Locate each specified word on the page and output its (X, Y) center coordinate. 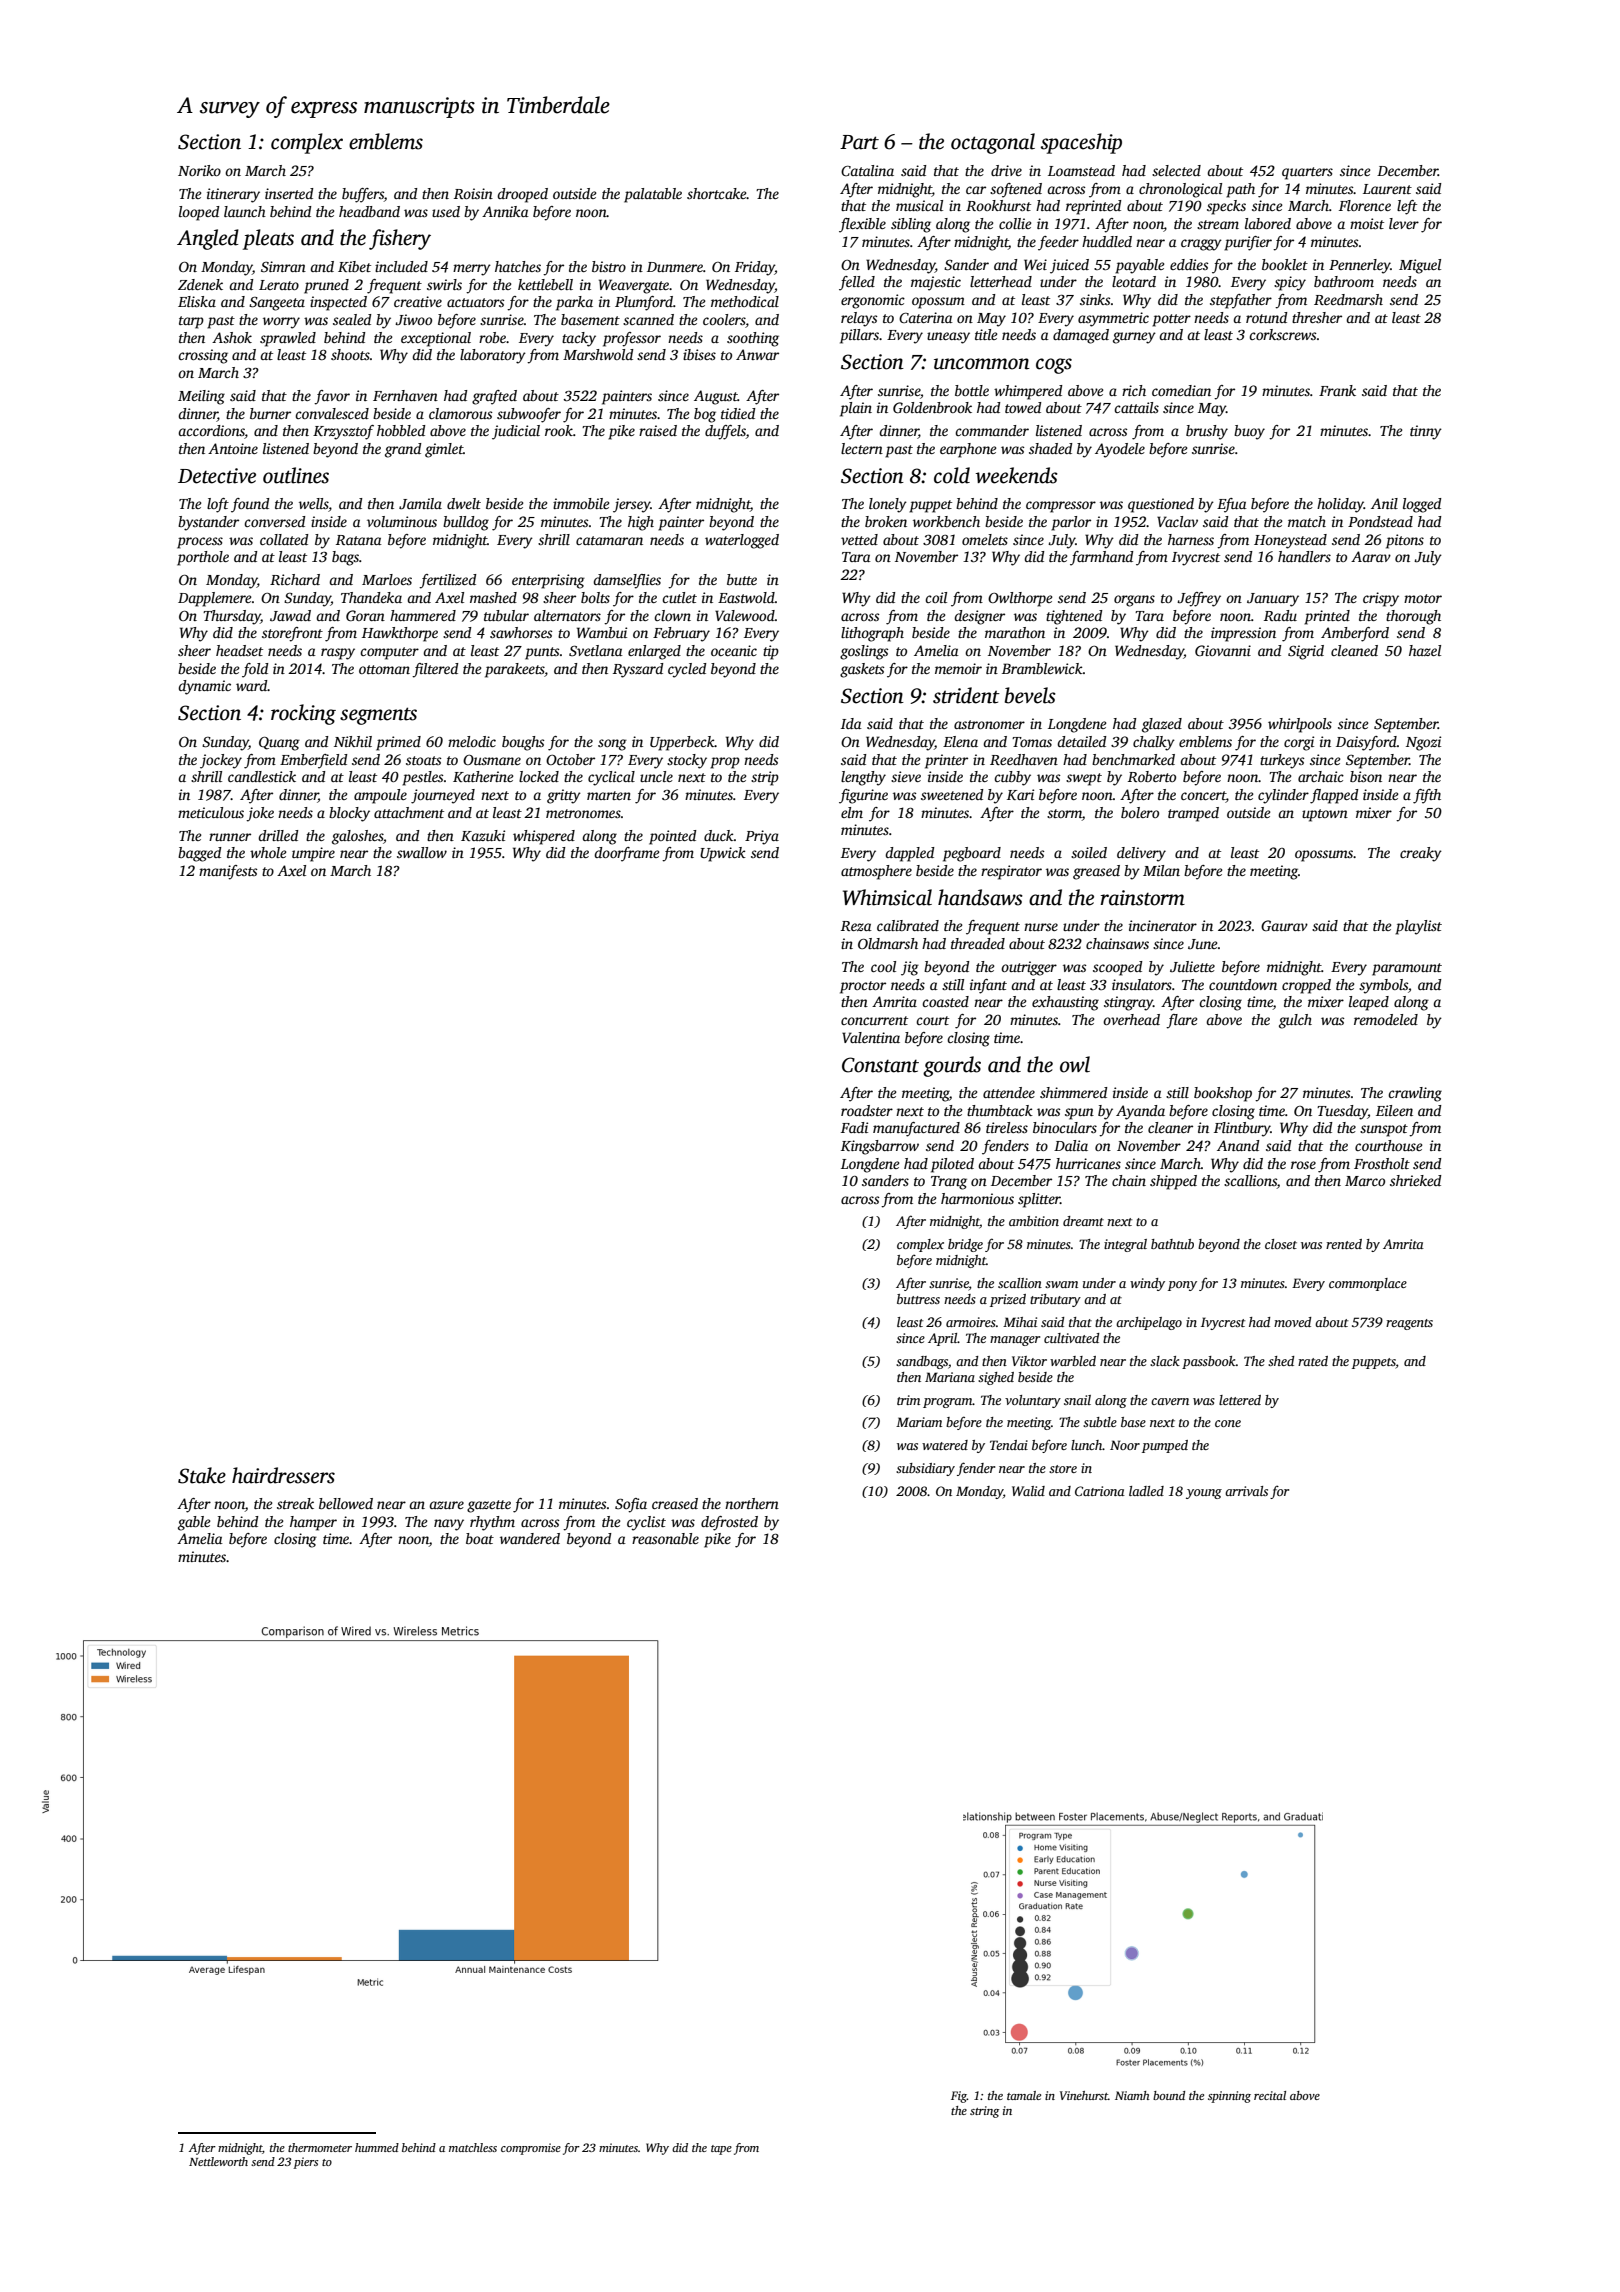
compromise (531, 2149)
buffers (363, 195)
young (1204, 1494)
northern (752, 1503)
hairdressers (283, 1475)
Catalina (867, 170)
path (1240, 190)
